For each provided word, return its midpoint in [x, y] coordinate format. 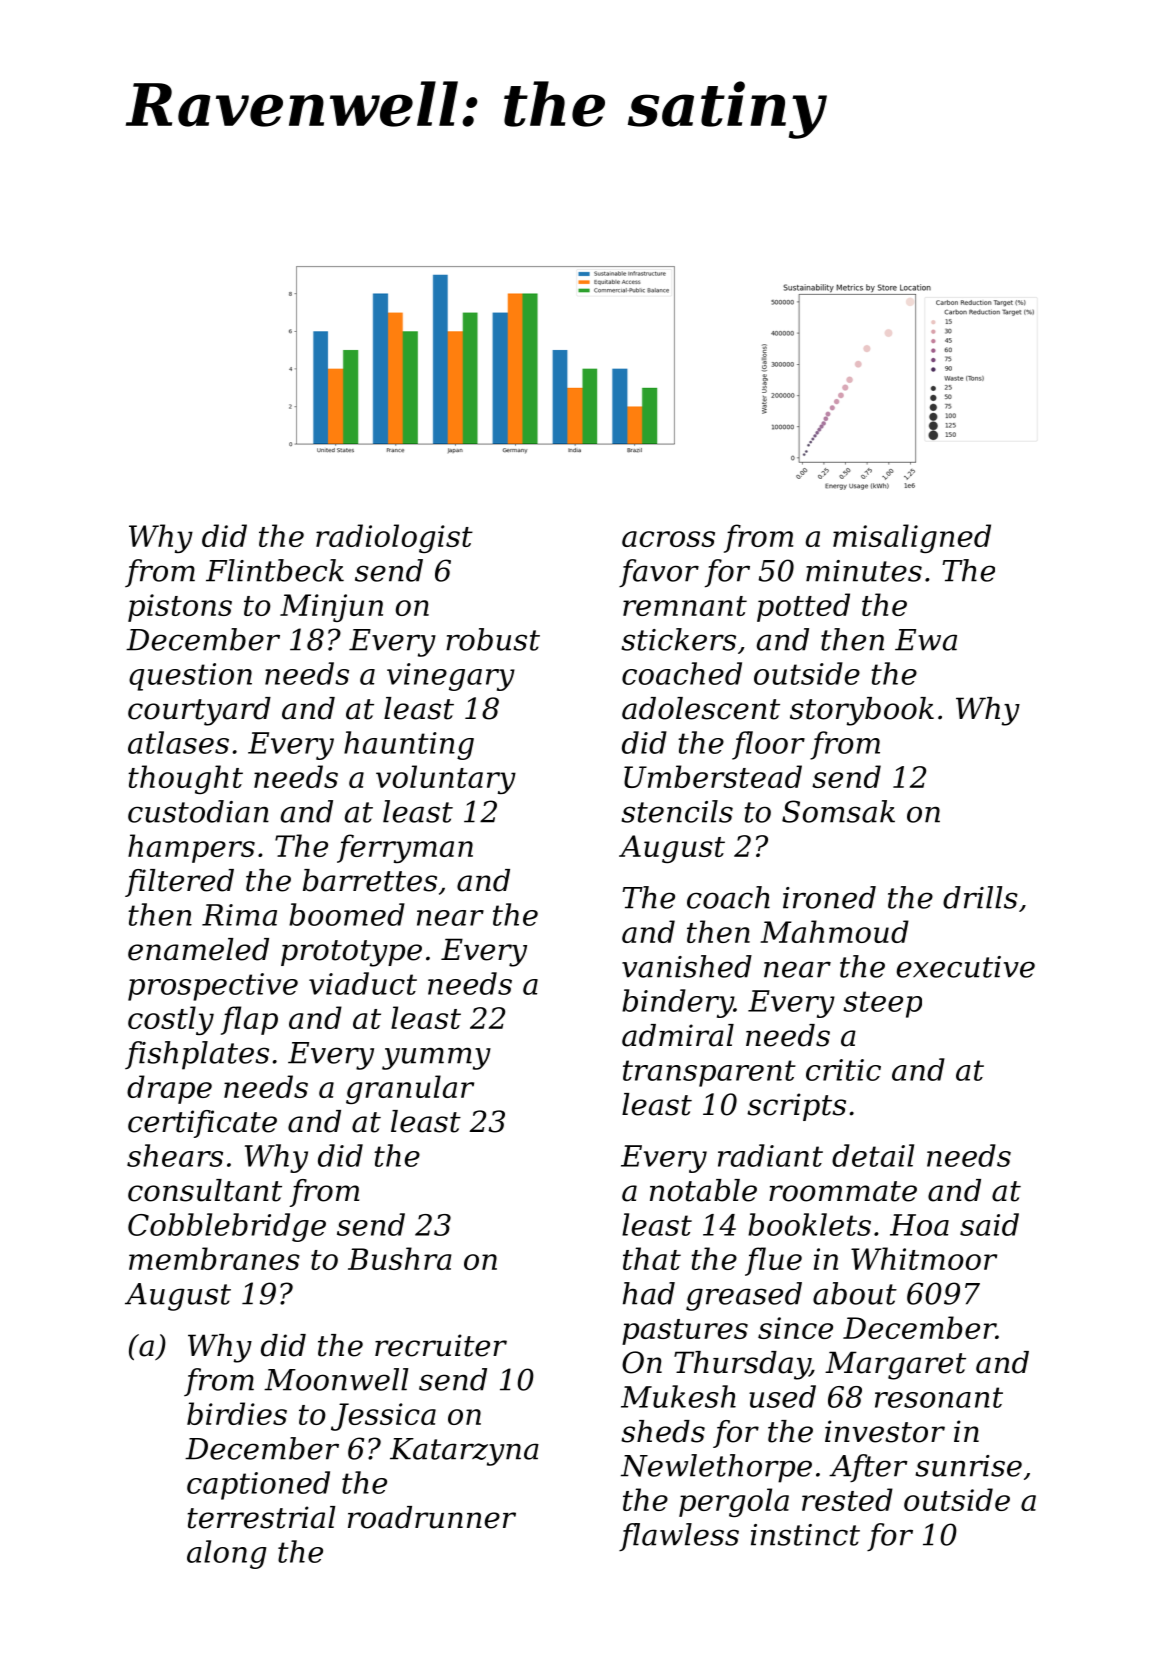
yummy [436, 1058]
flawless [679, 1537]
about [855, 1293]
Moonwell [336, 1379]
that [652, 1258]
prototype [351, 953]
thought [185, 779]
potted [803, 607]
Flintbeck [275, 570]
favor [659, 573]
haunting [409, 745]
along [226, 1554]
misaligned [912, 538]
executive [966, 967]
